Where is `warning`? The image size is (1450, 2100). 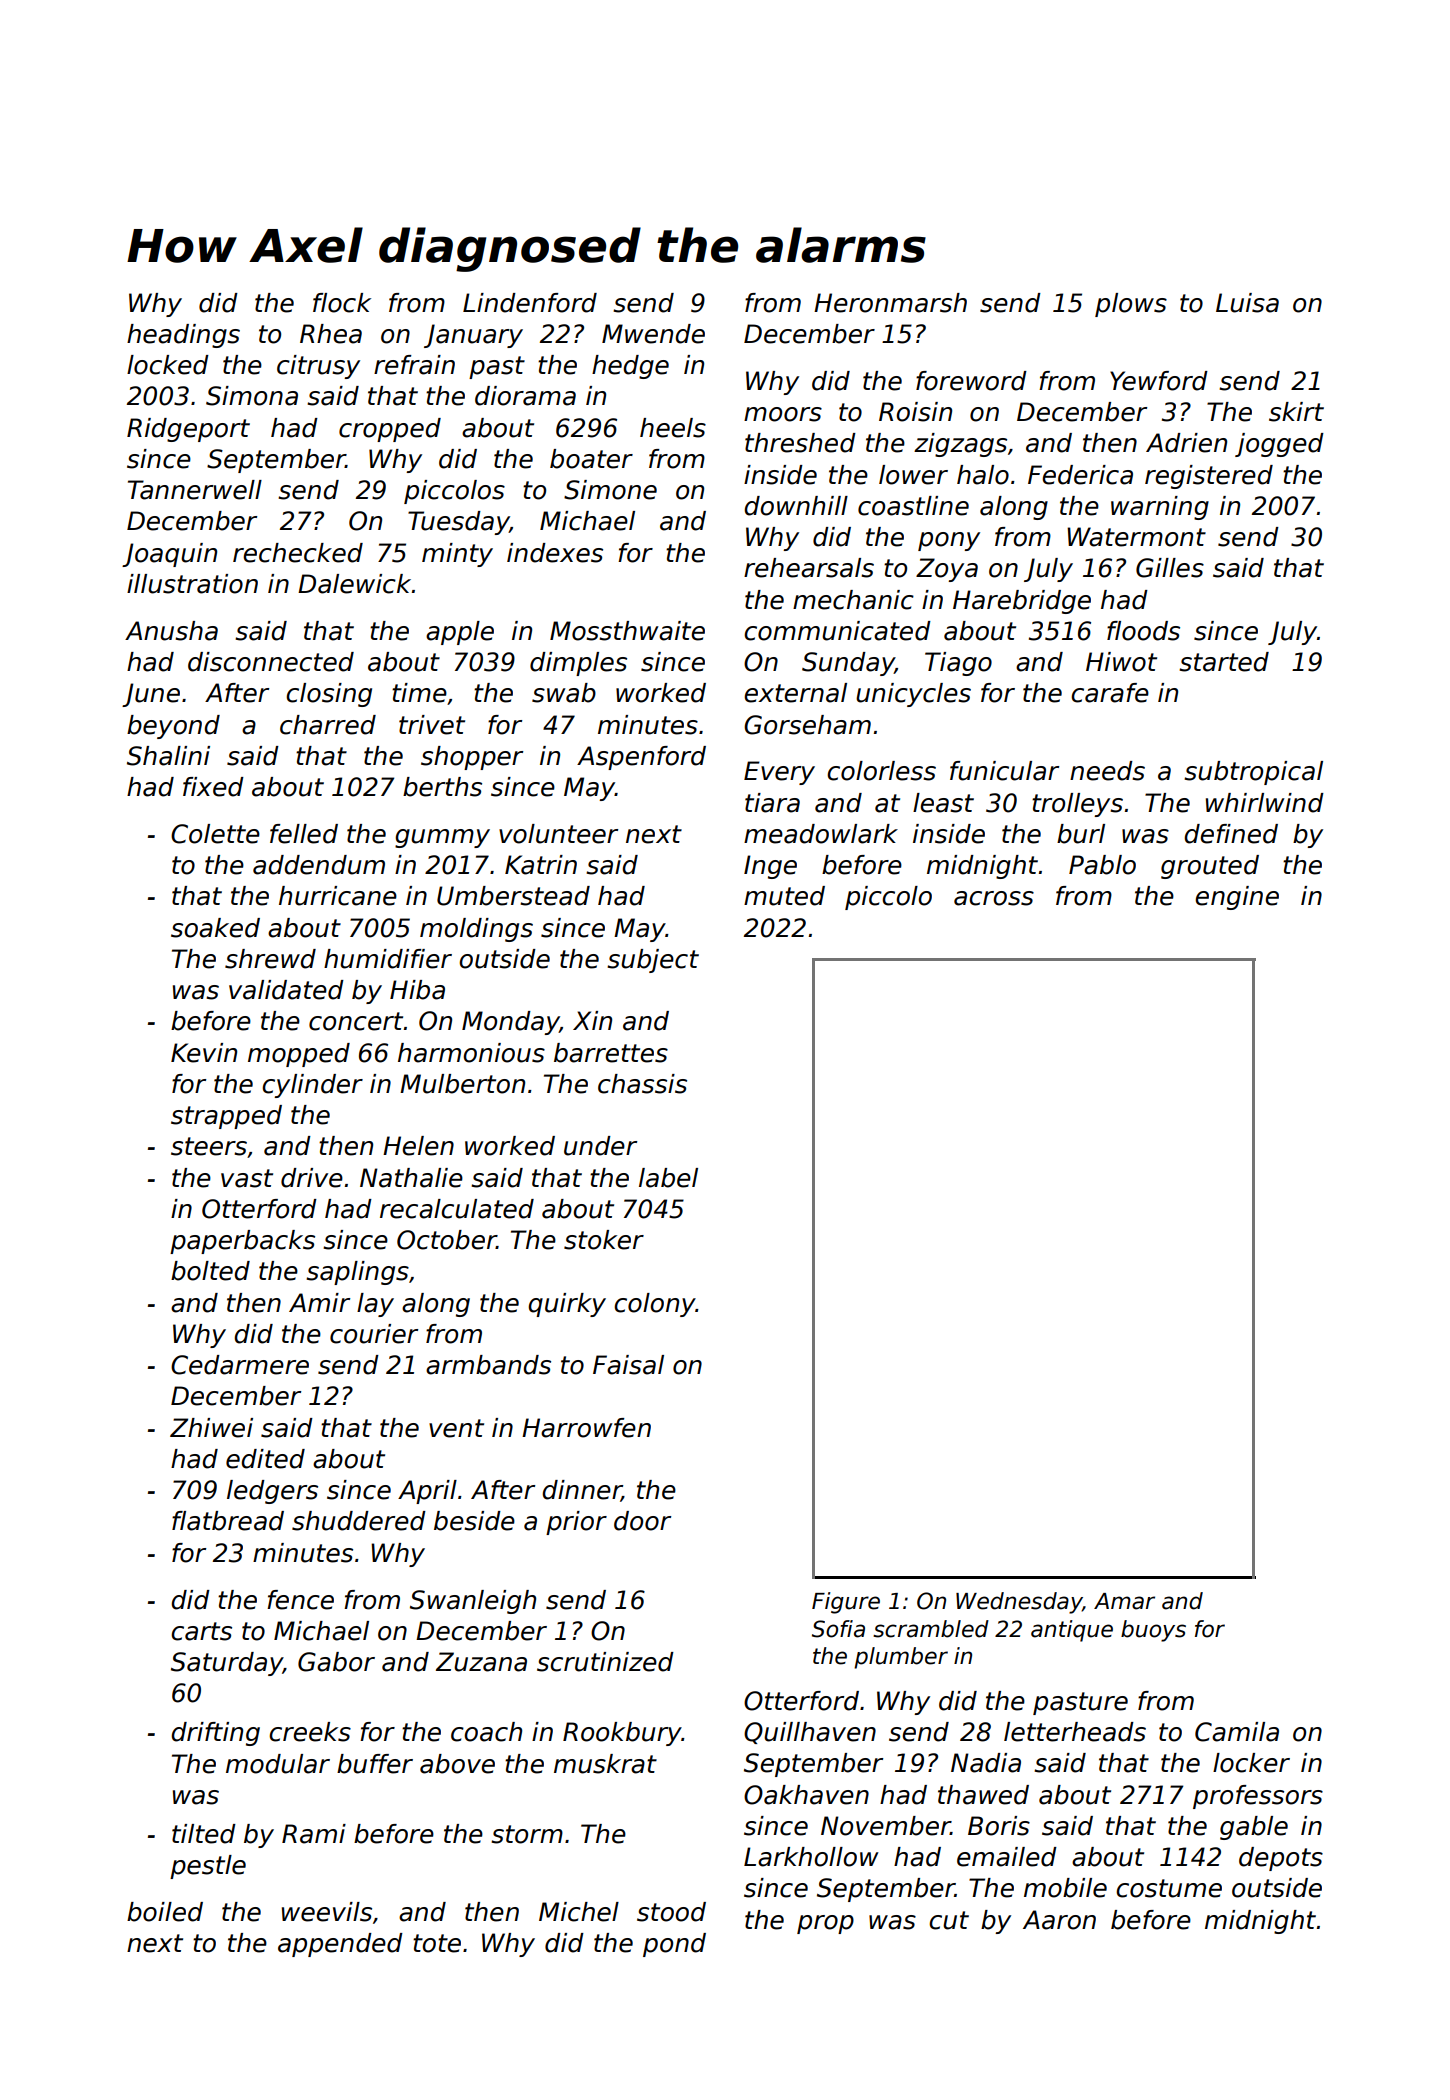 warning is located at coordinates (1160, 508).
